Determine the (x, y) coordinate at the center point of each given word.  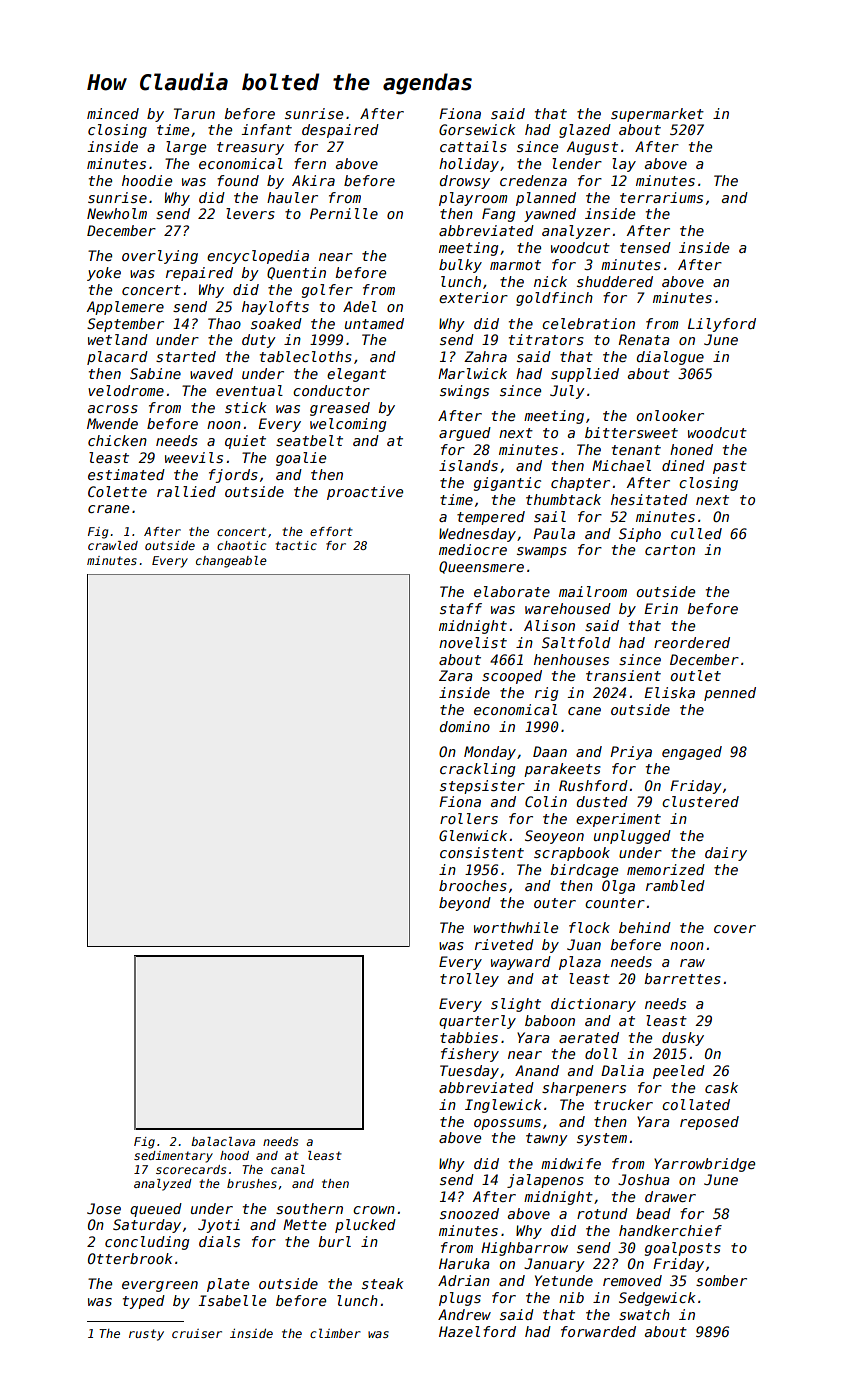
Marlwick (472, 373)
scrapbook (572, 854)
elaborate (512, 591)
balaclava (223, 1141)
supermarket (657, 115)
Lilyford (722, 325)
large (186, 148)
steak (383, 1283)
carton (670, 550)
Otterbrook (130, 1258)
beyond (465, 904)
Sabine (155, 373)
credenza (533, 180)
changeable (231, 562)
